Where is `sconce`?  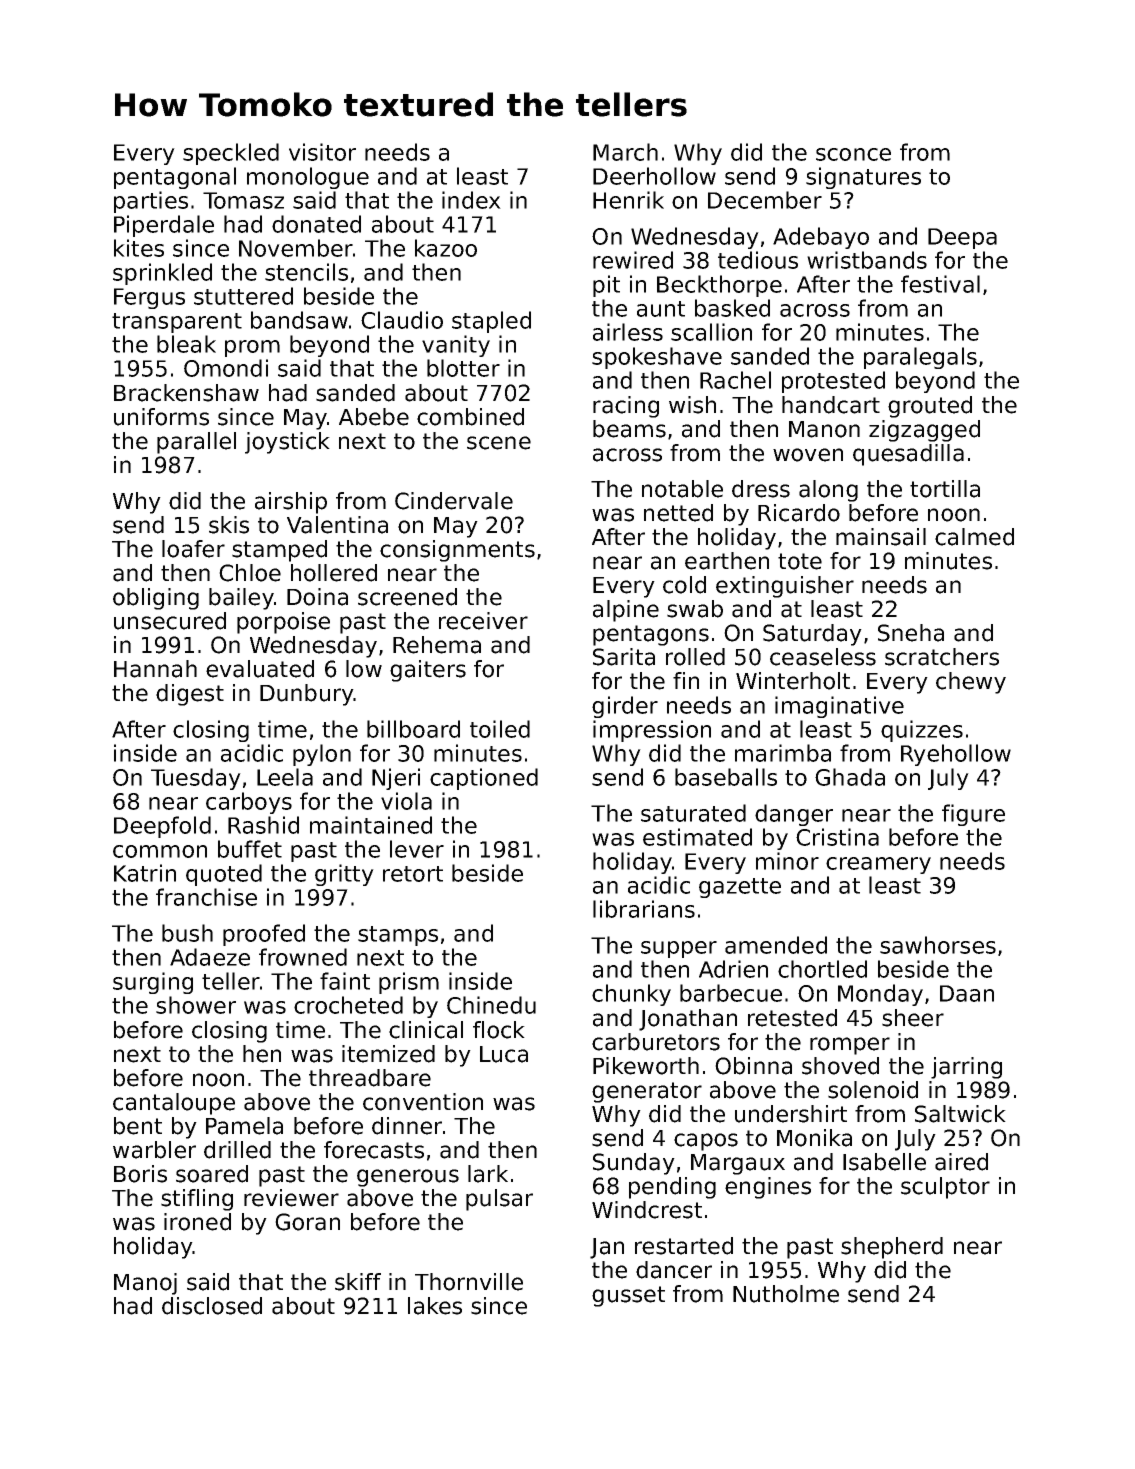
sconce is located at coordinates (853, 154).
